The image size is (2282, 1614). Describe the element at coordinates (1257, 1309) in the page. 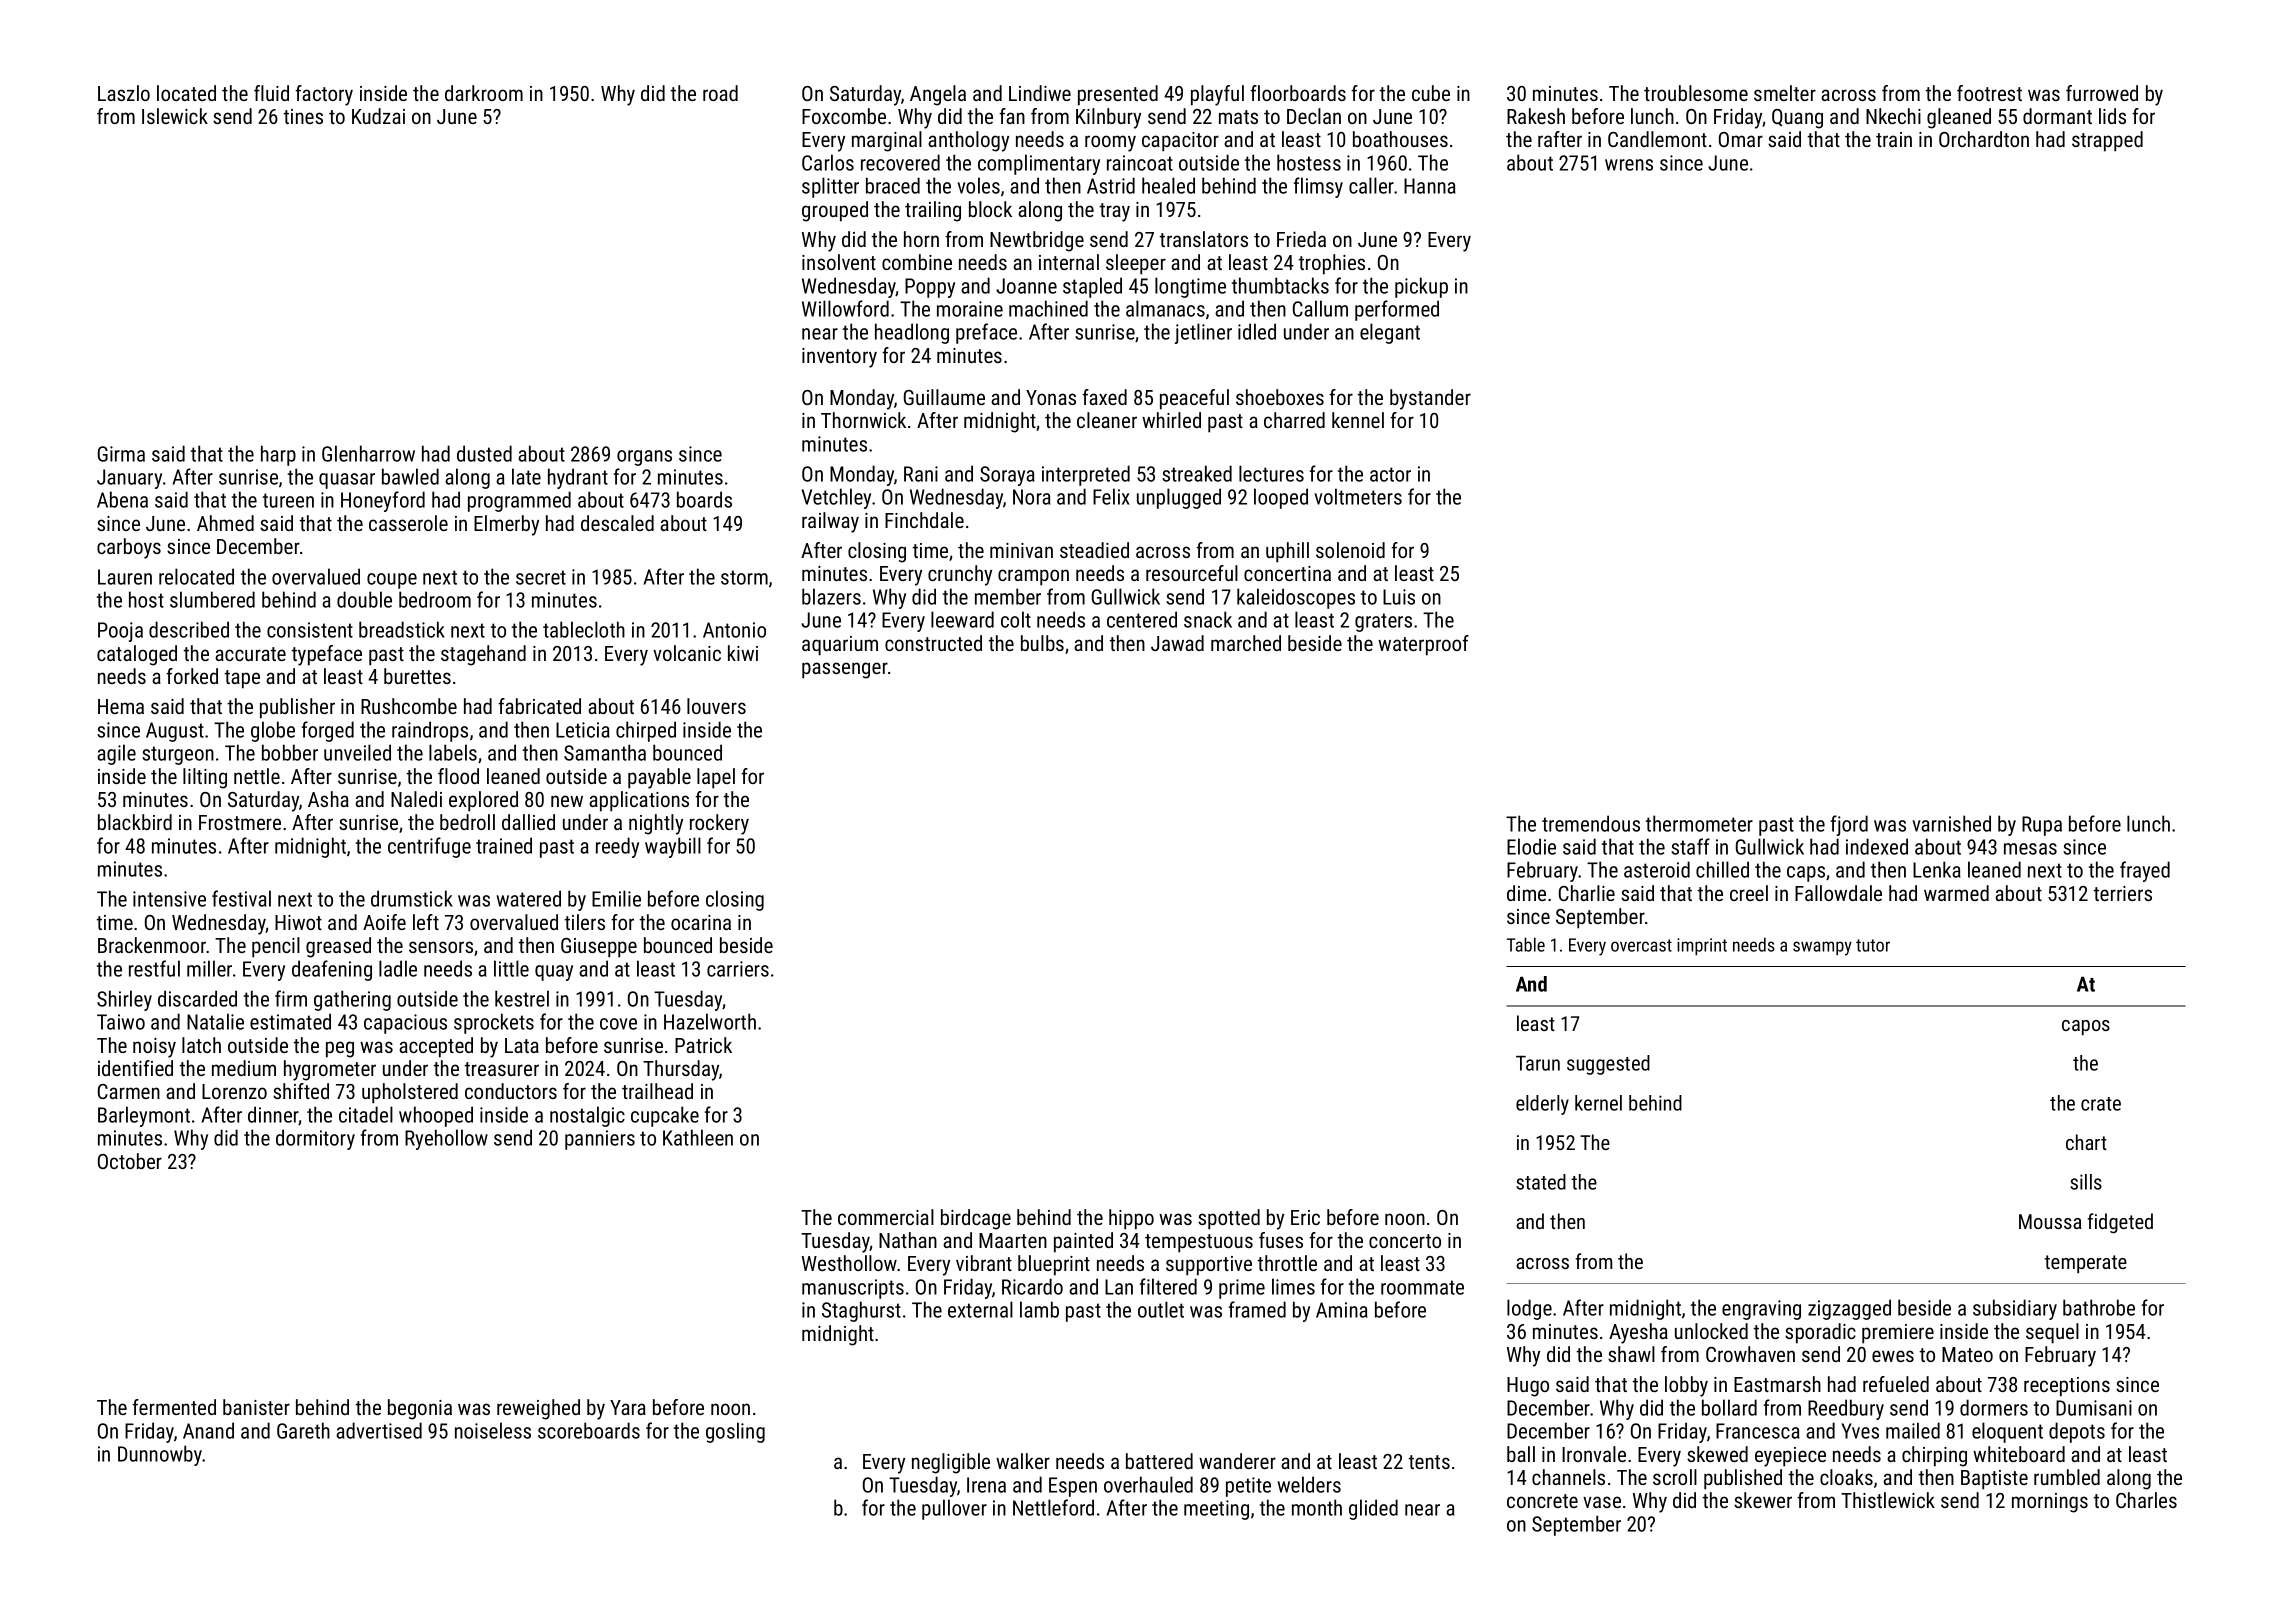

I see `framed` at that location.
